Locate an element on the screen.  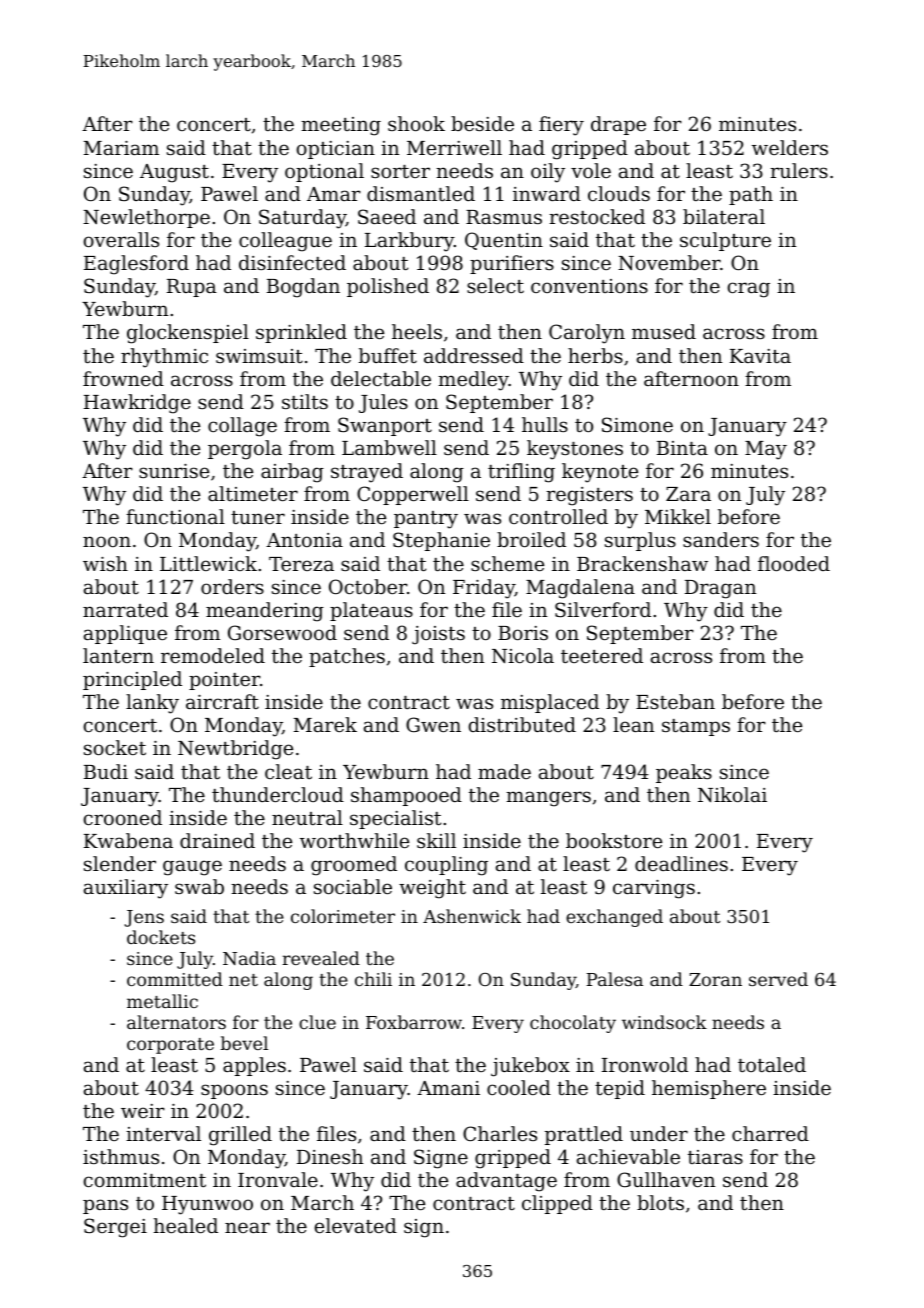
stamps is located at coordinates (696, 727).
